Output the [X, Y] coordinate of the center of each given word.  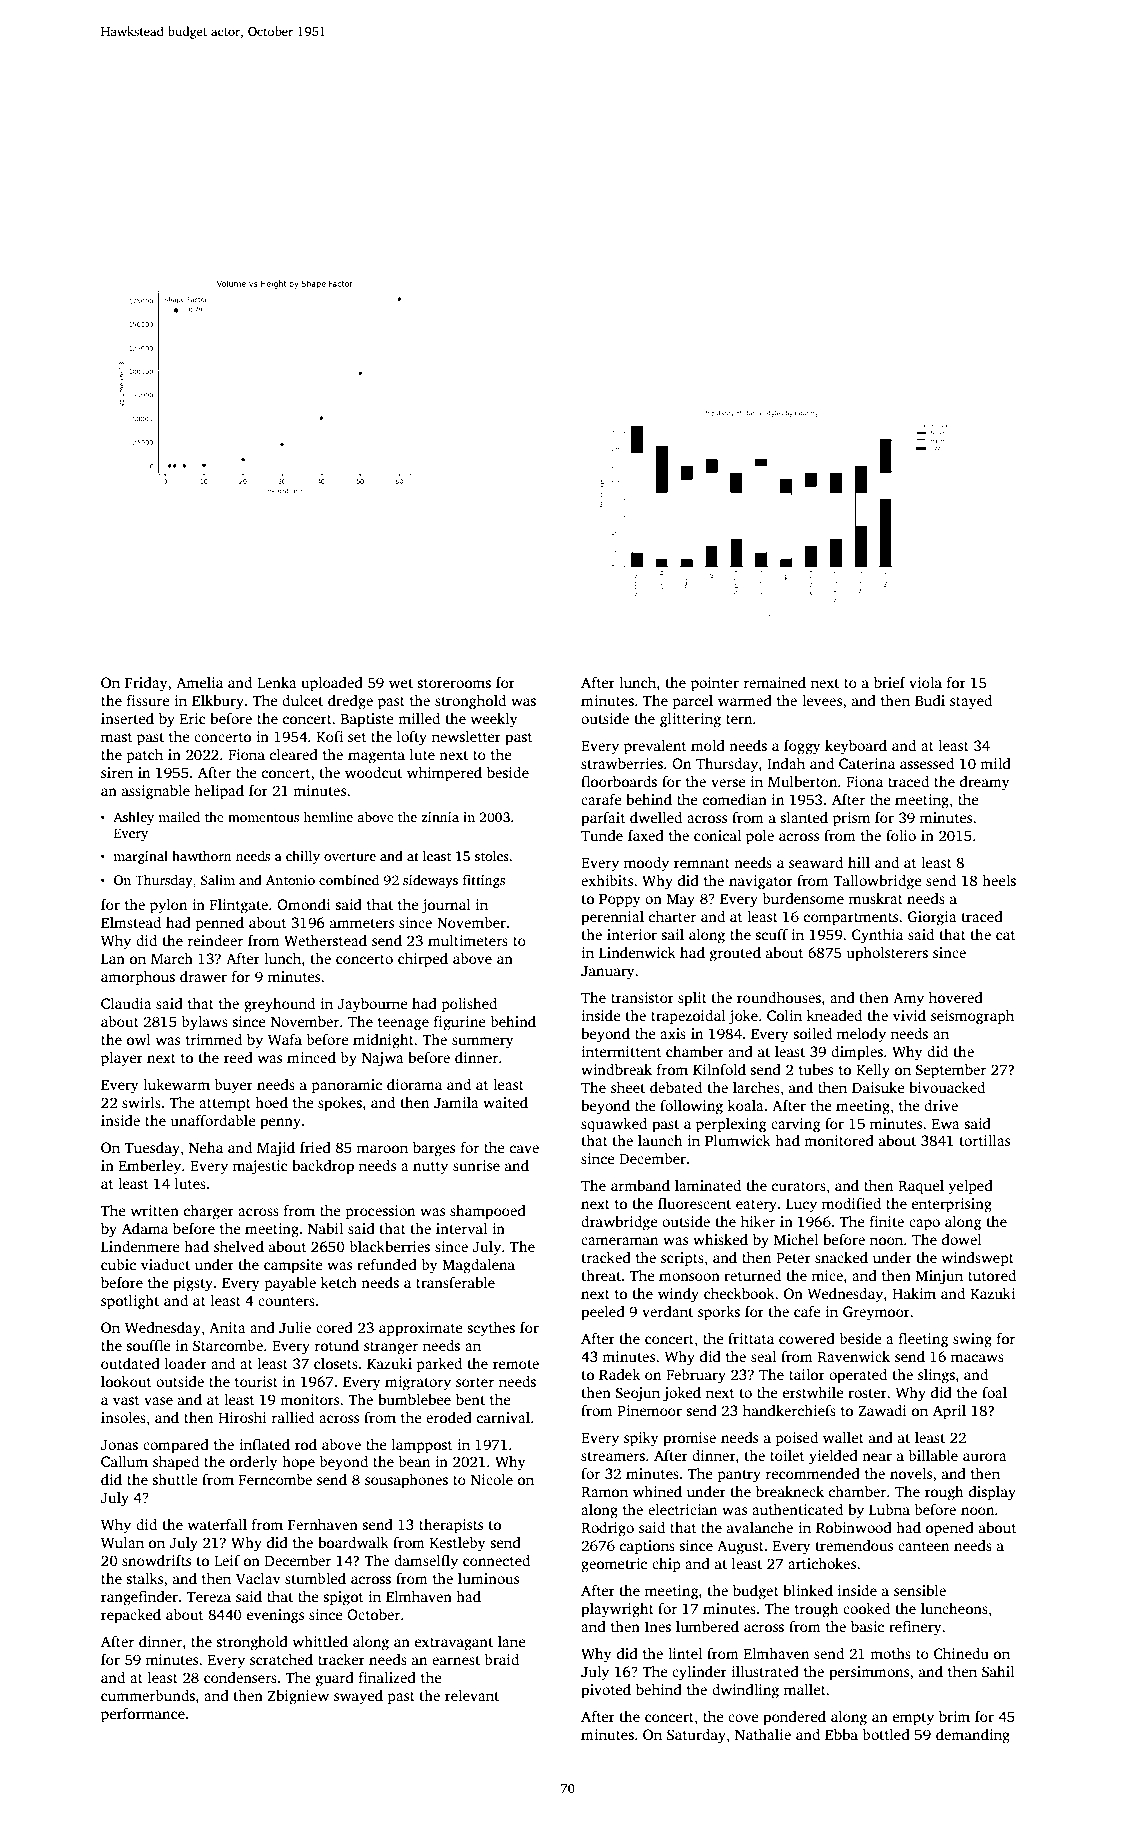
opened [950, 1529]
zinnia [440, 817]
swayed [358, 1697]
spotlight [130, 1302]
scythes [491, 1329]
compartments [851, 919]
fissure [148, 700]
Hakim [914, 1293]
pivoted [606, 1691]
